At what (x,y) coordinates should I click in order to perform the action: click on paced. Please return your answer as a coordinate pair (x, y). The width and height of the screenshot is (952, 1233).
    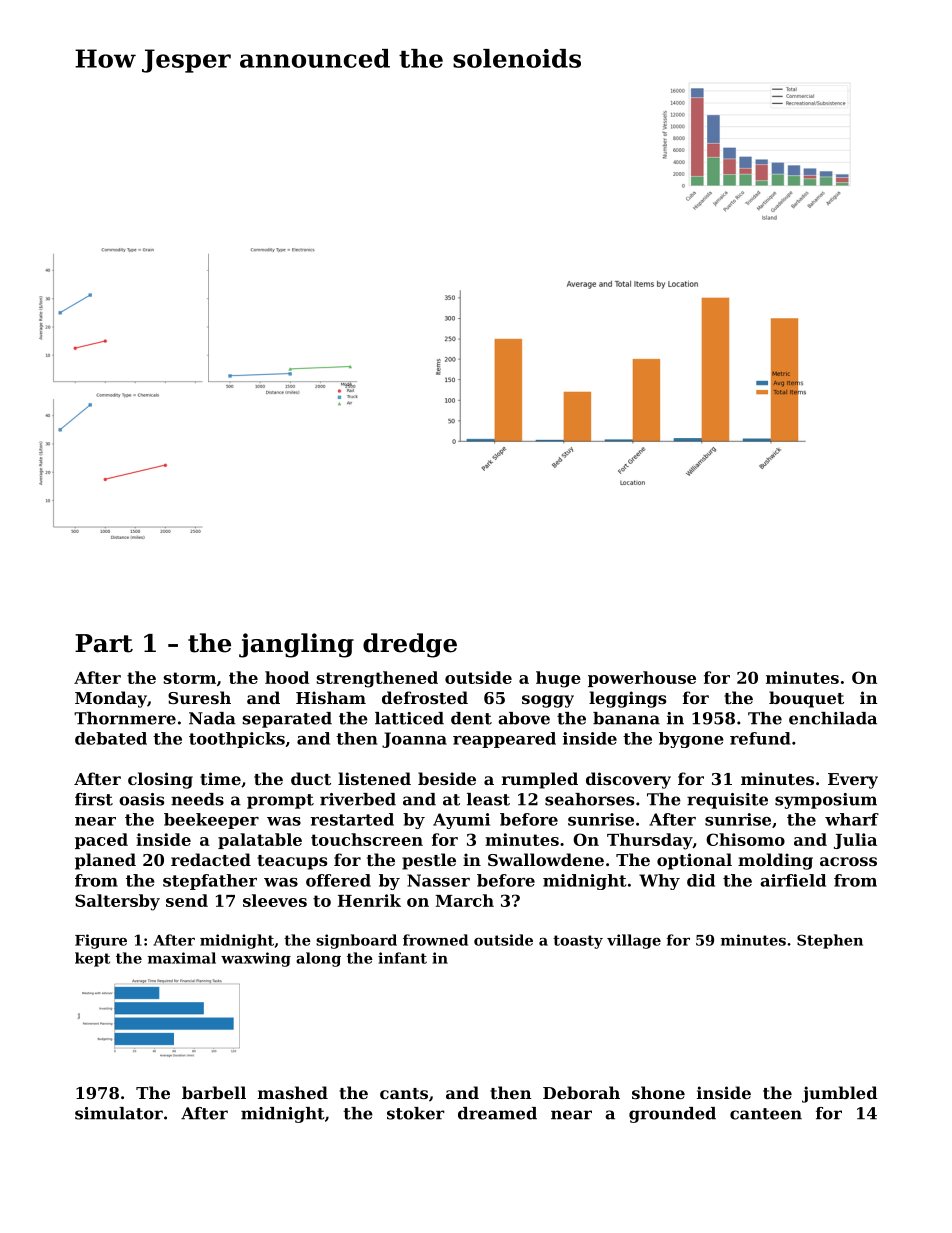
    Looking at the image, I should click on (101, 841).
